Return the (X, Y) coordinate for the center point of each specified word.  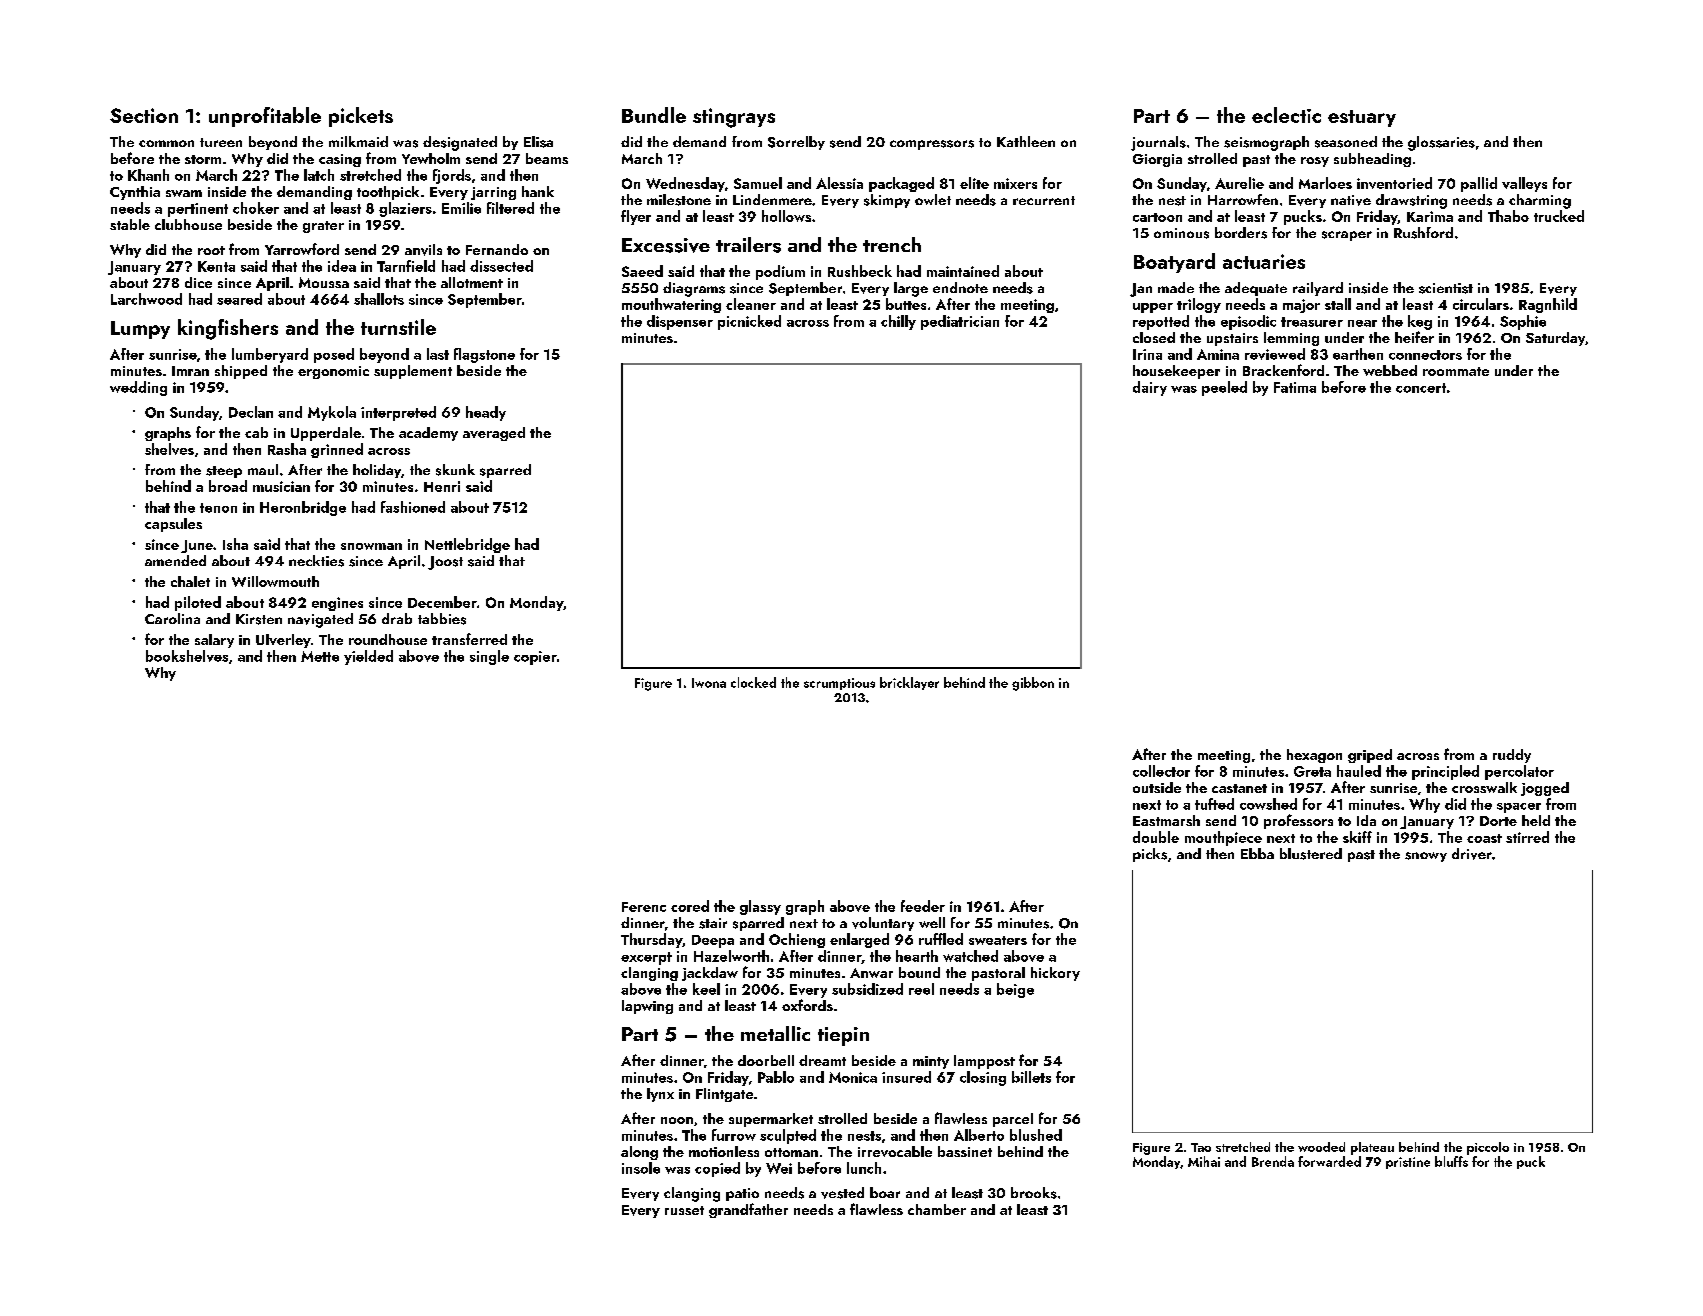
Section (144, 115)
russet (684, 1210)
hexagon (1314, 756)
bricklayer (909, 683)
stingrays (734, 118)
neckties (316, 561)
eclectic (1286, 115)
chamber (937, 1209)
